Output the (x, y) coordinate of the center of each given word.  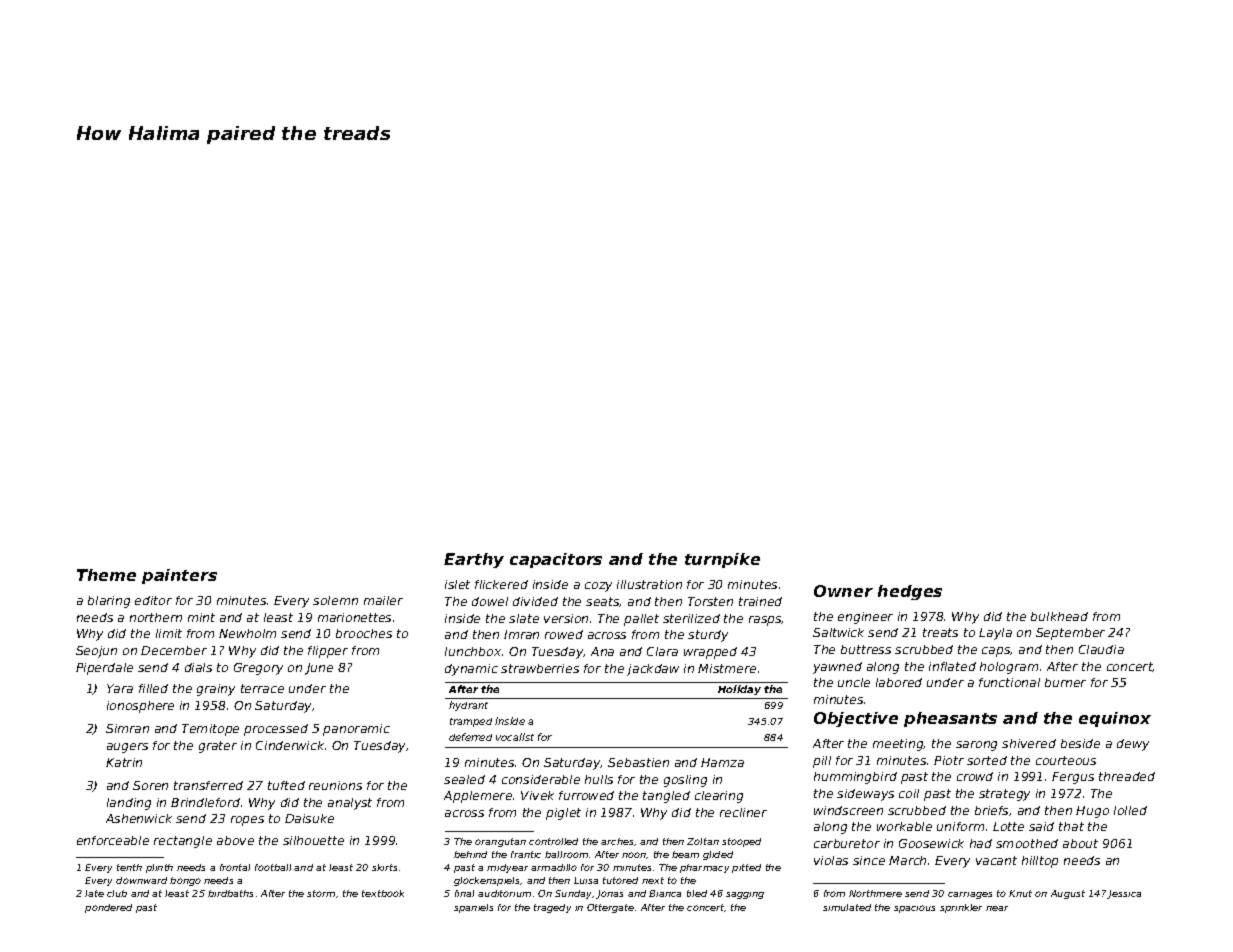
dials (198, 667)
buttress (866, 649)
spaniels (473, 908)
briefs (991, 810)
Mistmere (727, 668)
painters (179, 576)
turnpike (722, 560)
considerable (541, 779)
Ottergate (610, 908)
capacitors (556, 560)
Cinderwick (290, 745)
